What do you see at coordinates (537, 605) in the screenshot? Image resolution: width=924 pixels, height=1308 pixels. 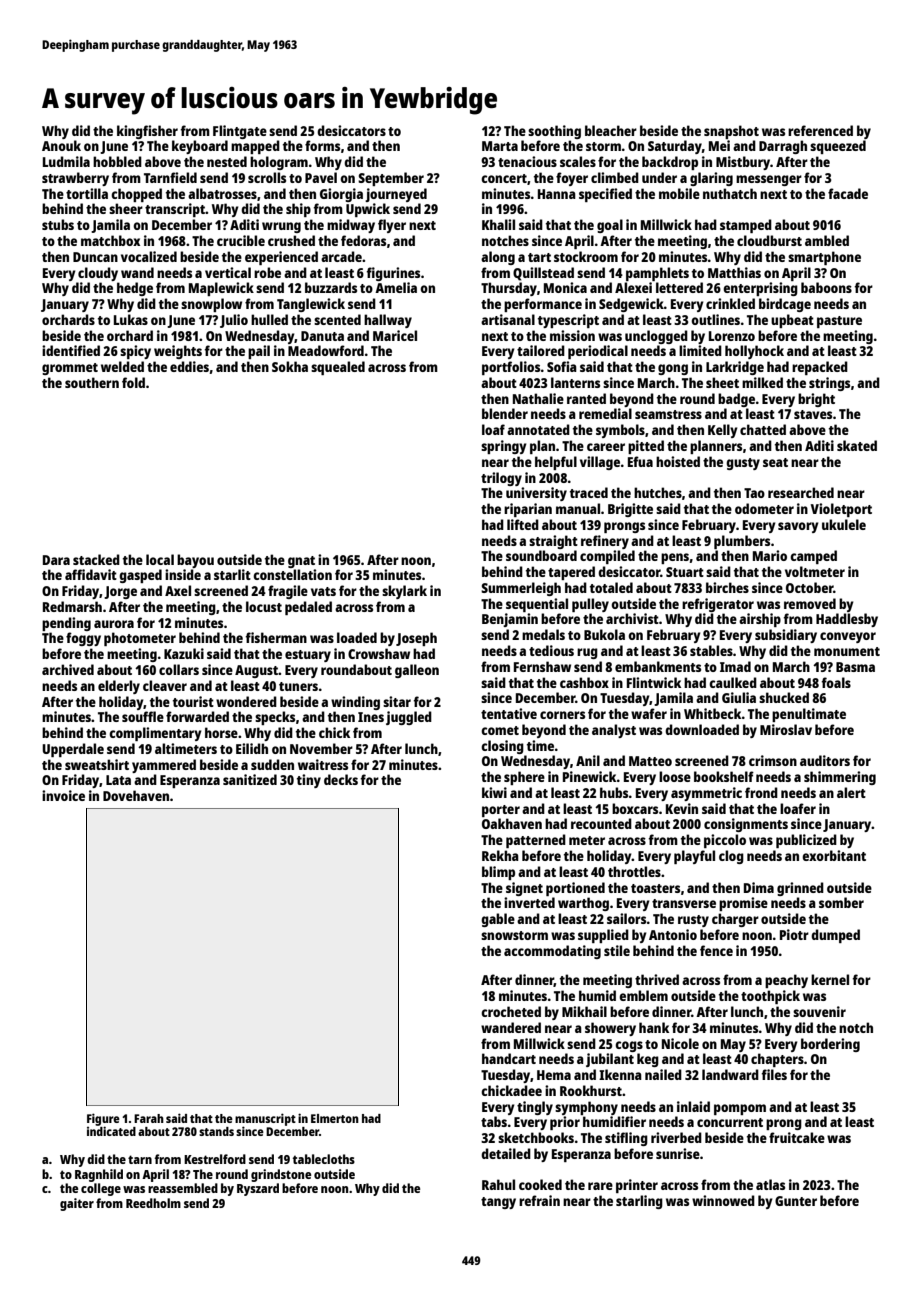 I see `sequential` at bounding box center [537, 605].
